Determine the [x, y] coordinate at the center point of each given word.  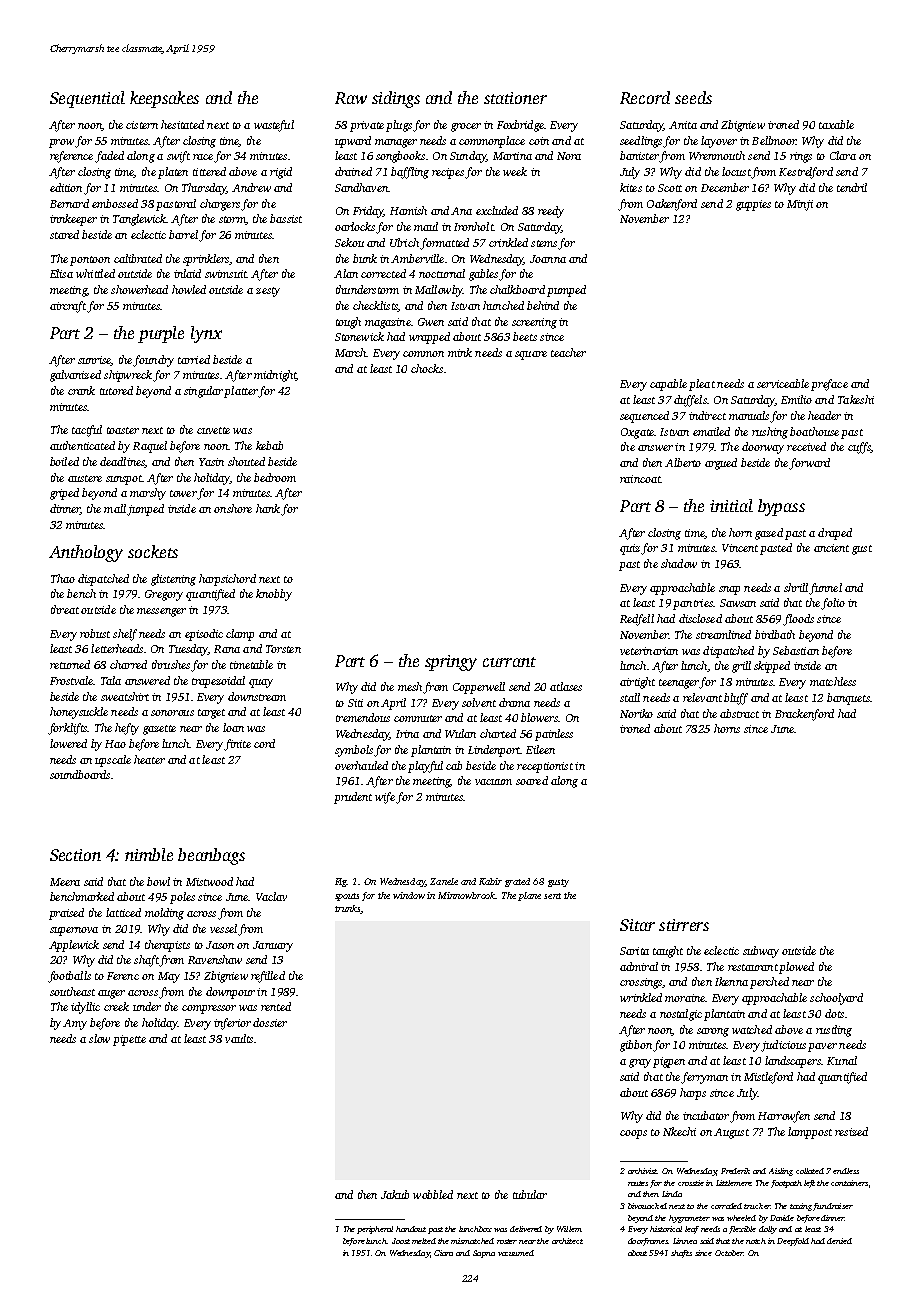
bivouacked [647, 1206]
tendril [852, 187]
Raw [351, 98]
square [531, 355]
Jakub [395, 1194]
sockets [153, 551]
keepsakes [164, 99]
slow [99, 1038]
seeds [693, 97]
